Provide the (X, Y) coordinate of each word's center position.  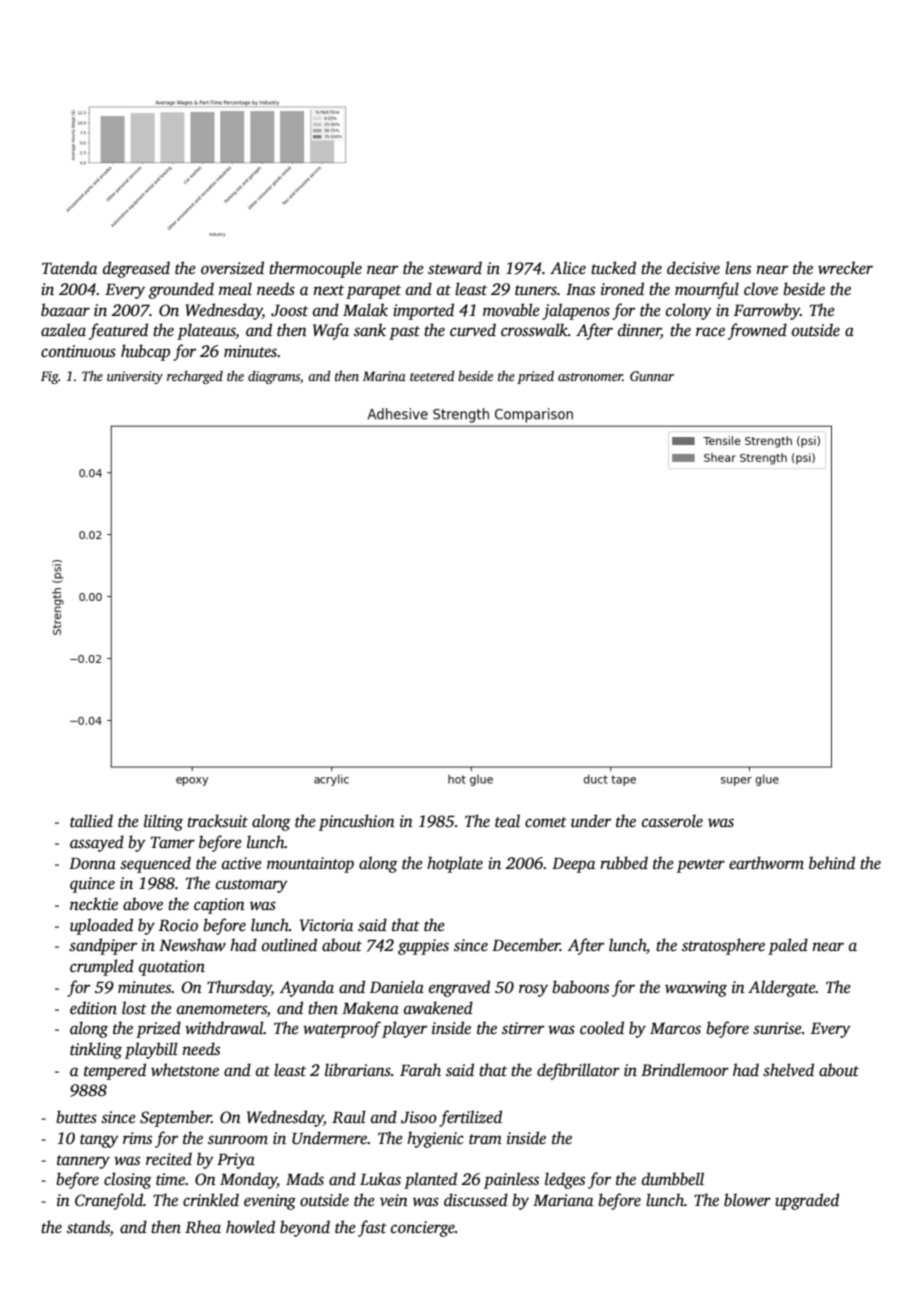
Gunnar (652, 376)
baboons (580, 987)
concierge (423, 1229)
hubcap (145, 352)
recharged (195, 377)
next (328, 290)
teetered (432, 376)
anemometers (222, 1009)
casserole (672, 821)
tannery (83, 1162)
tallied (91, 821)
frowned (757, 331)
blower (747, 1200)
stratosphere (723, 946)
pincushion (357, 822)
